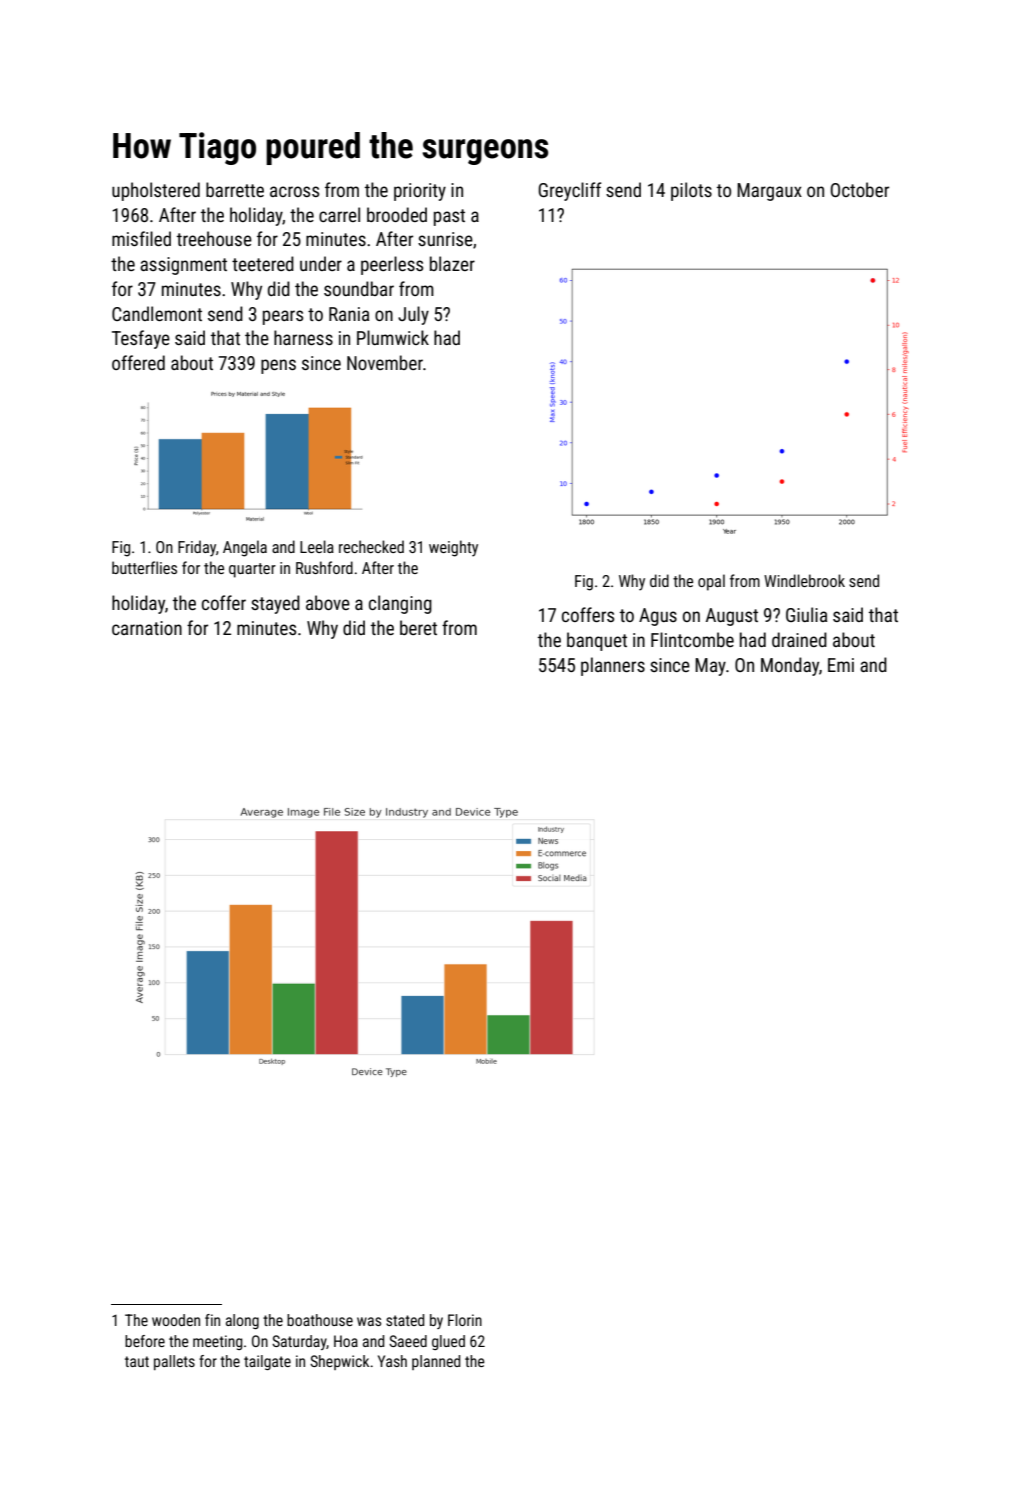 This image has height=1489, width=1028. I want to click on carnation, so click(147, 628).
